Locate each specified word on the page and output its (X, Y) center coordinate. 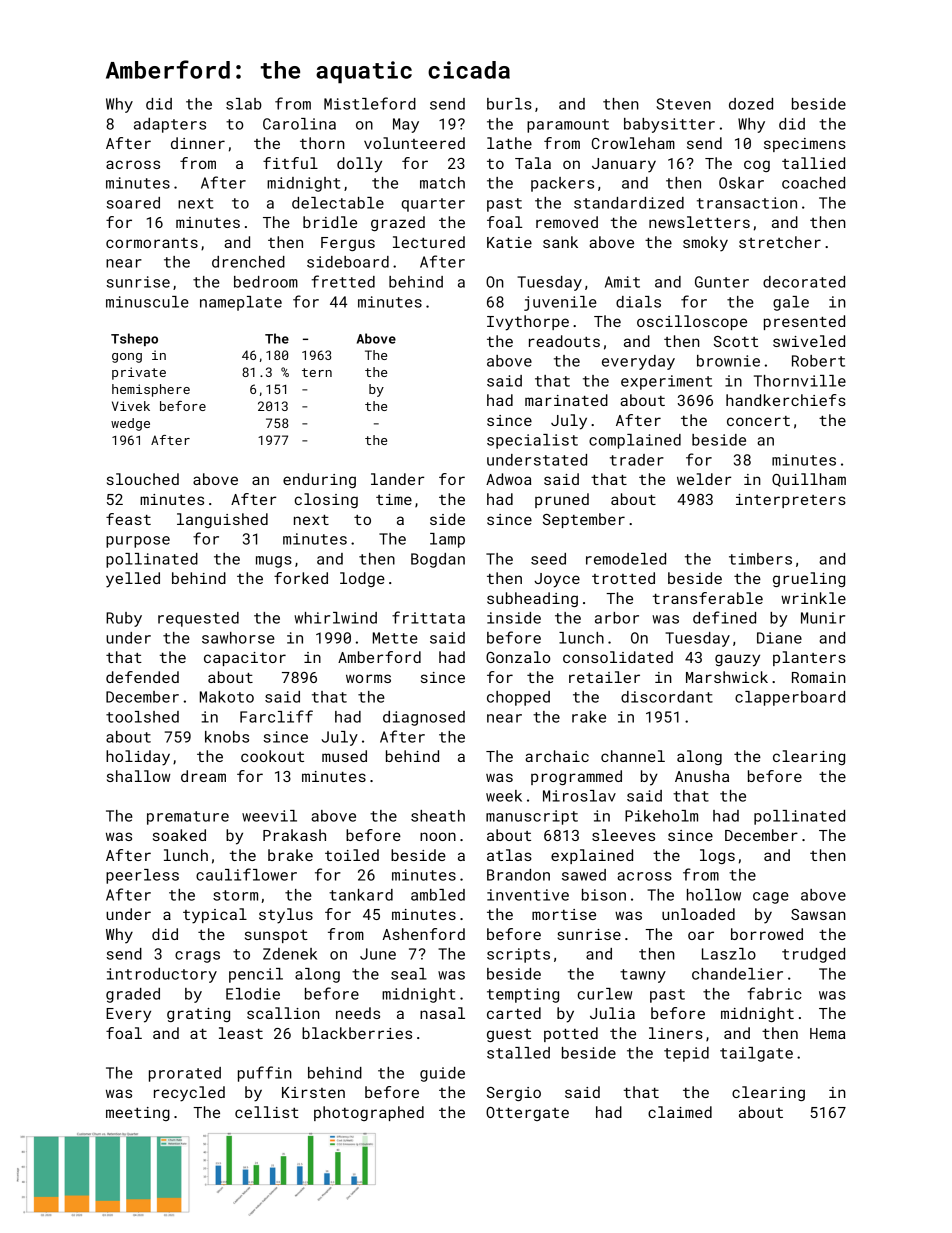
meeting (138, 1114)
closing (326, 500)
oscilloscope (692, 322)
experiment (666, 382)
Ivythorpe (528, 323)
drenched (248, 262)
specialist (532, 441)
